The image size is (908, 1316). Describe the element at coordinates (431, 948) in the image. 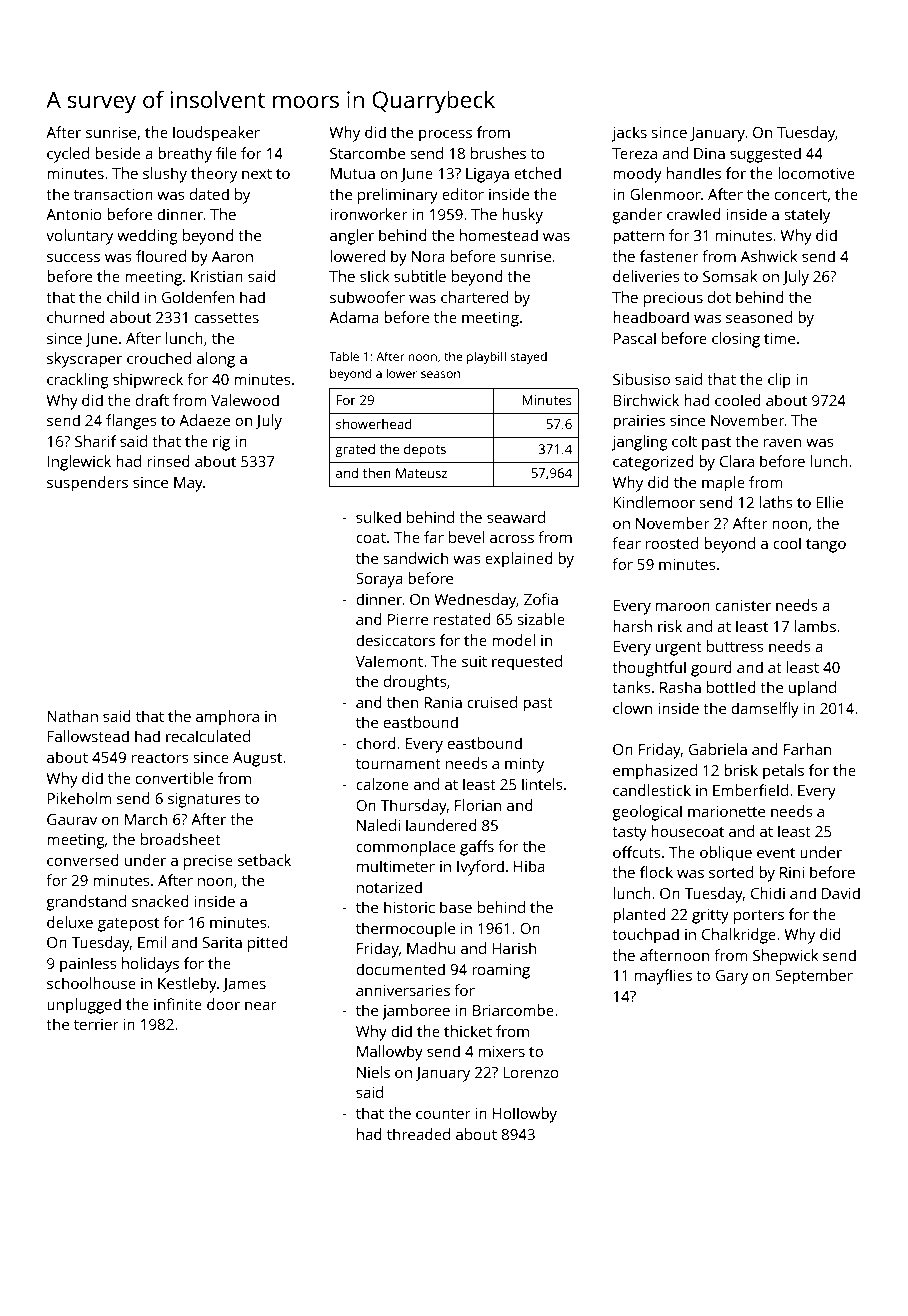

I see `Madhu` at that location.
